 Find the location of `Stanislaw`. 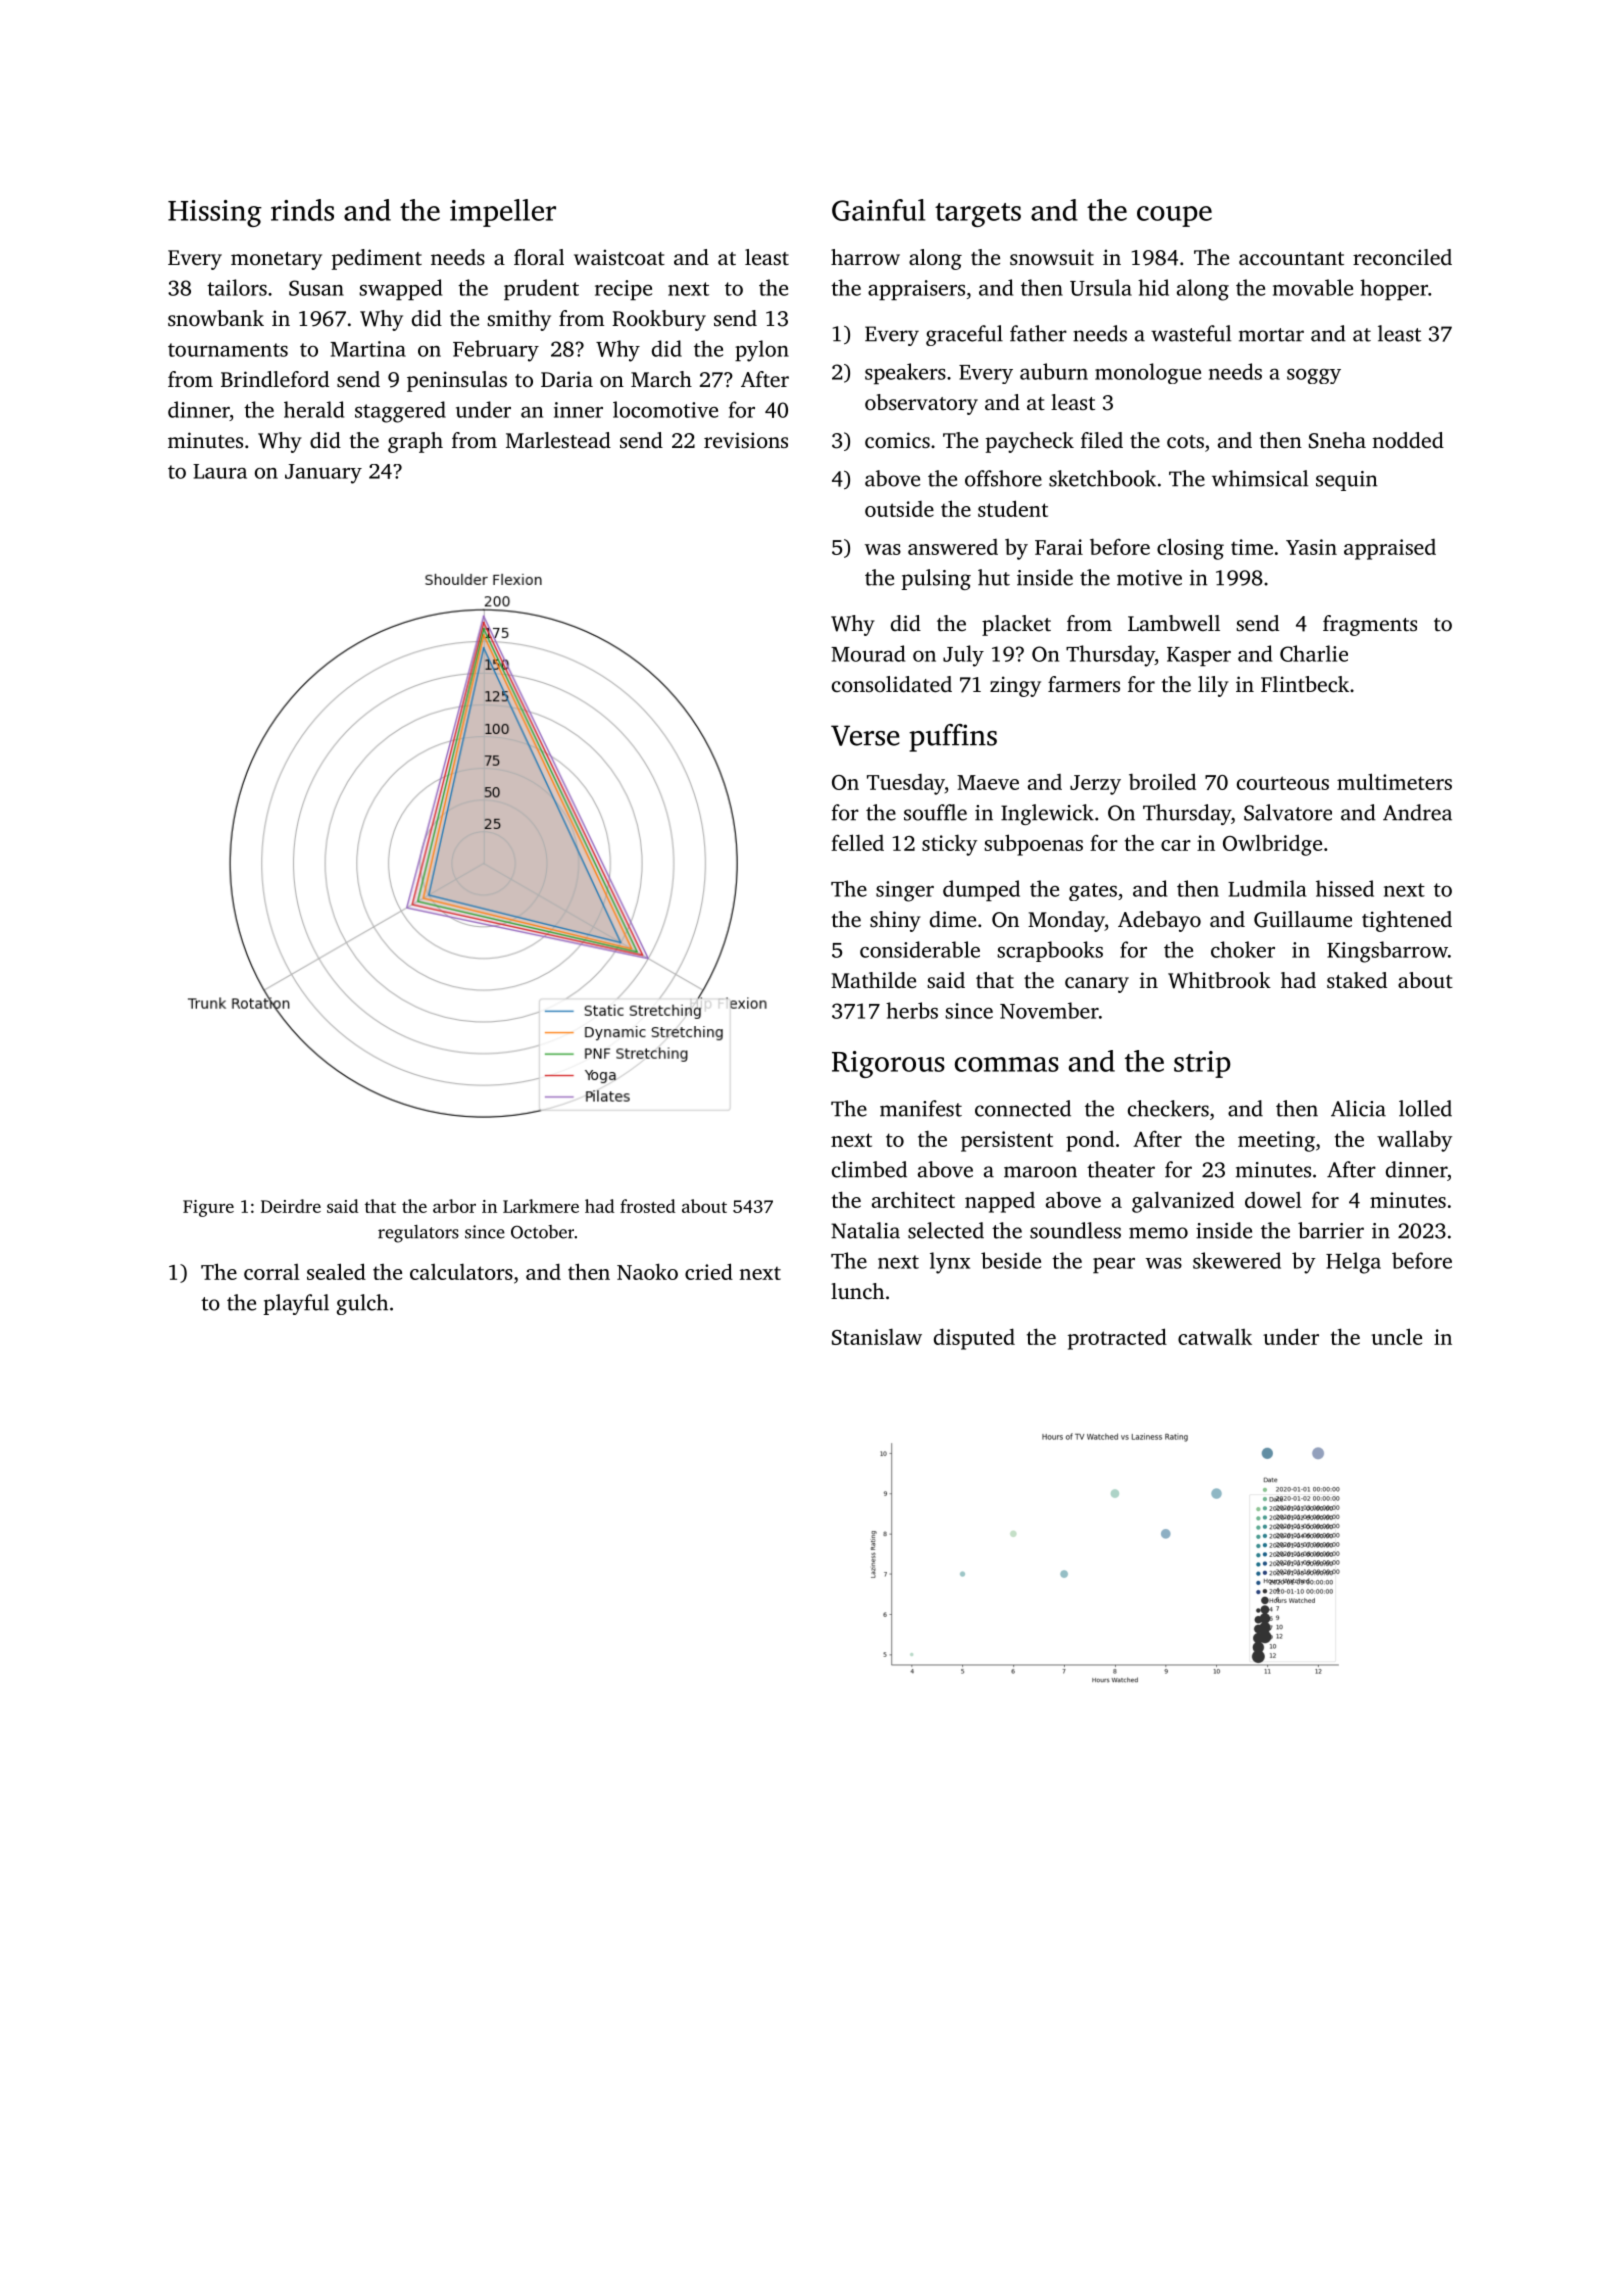

Stanislaw is located at coordinates (877, 1337).
